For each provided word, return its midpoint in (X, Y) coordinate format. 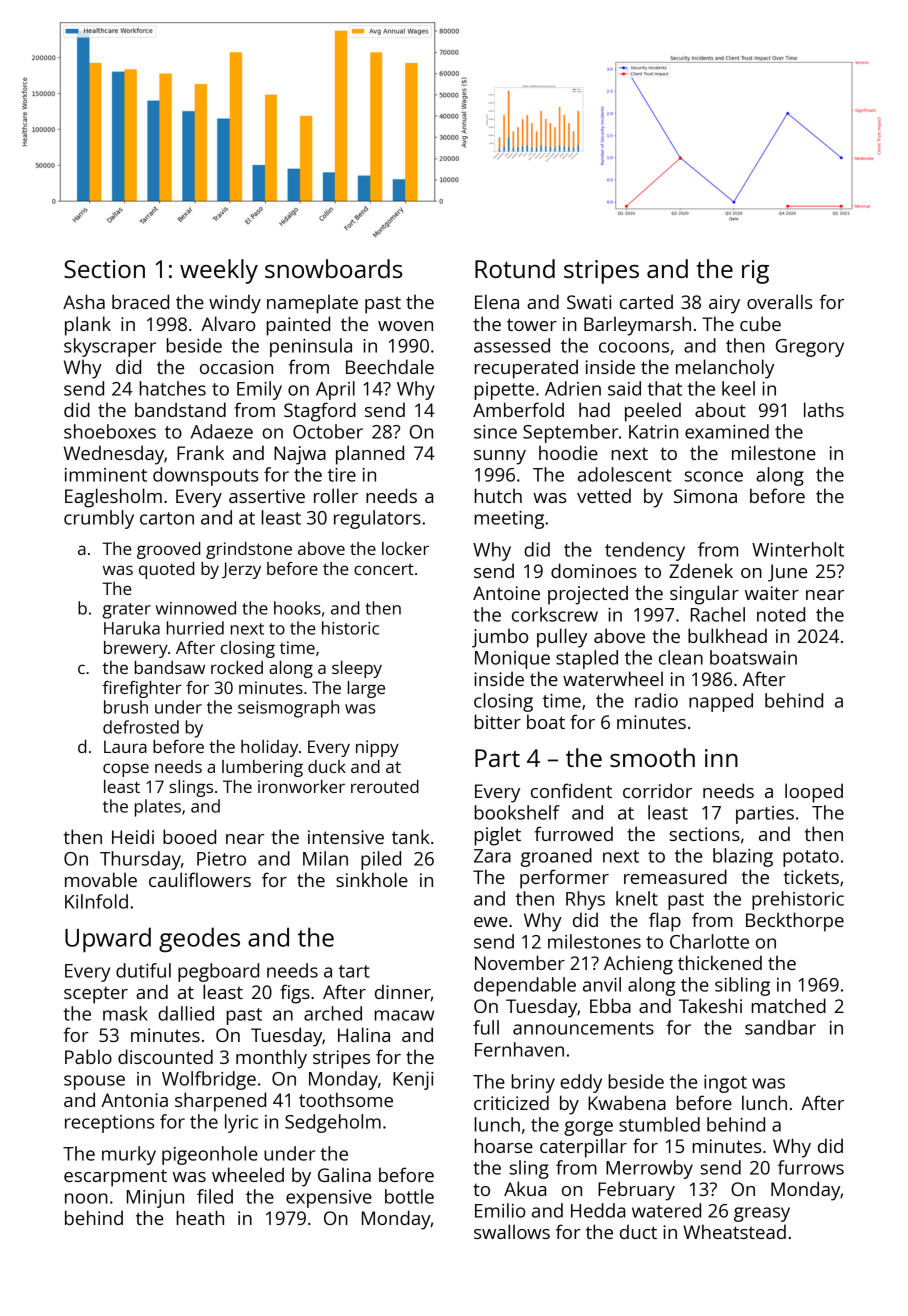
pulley (562, 638)
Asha (84, 301)
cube (760, 323)
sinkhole (372, 879)
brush (126, 707)
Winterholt (798, 549)
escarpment (115, 1178)
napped (721, 702)
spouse (94, 1082)
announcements (583, 1028)
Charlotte (709, 941)
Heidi (133, 836)
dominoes (594, 570)
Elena (497, 301)
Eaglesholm (113, 498)
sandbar (780, 1027)
